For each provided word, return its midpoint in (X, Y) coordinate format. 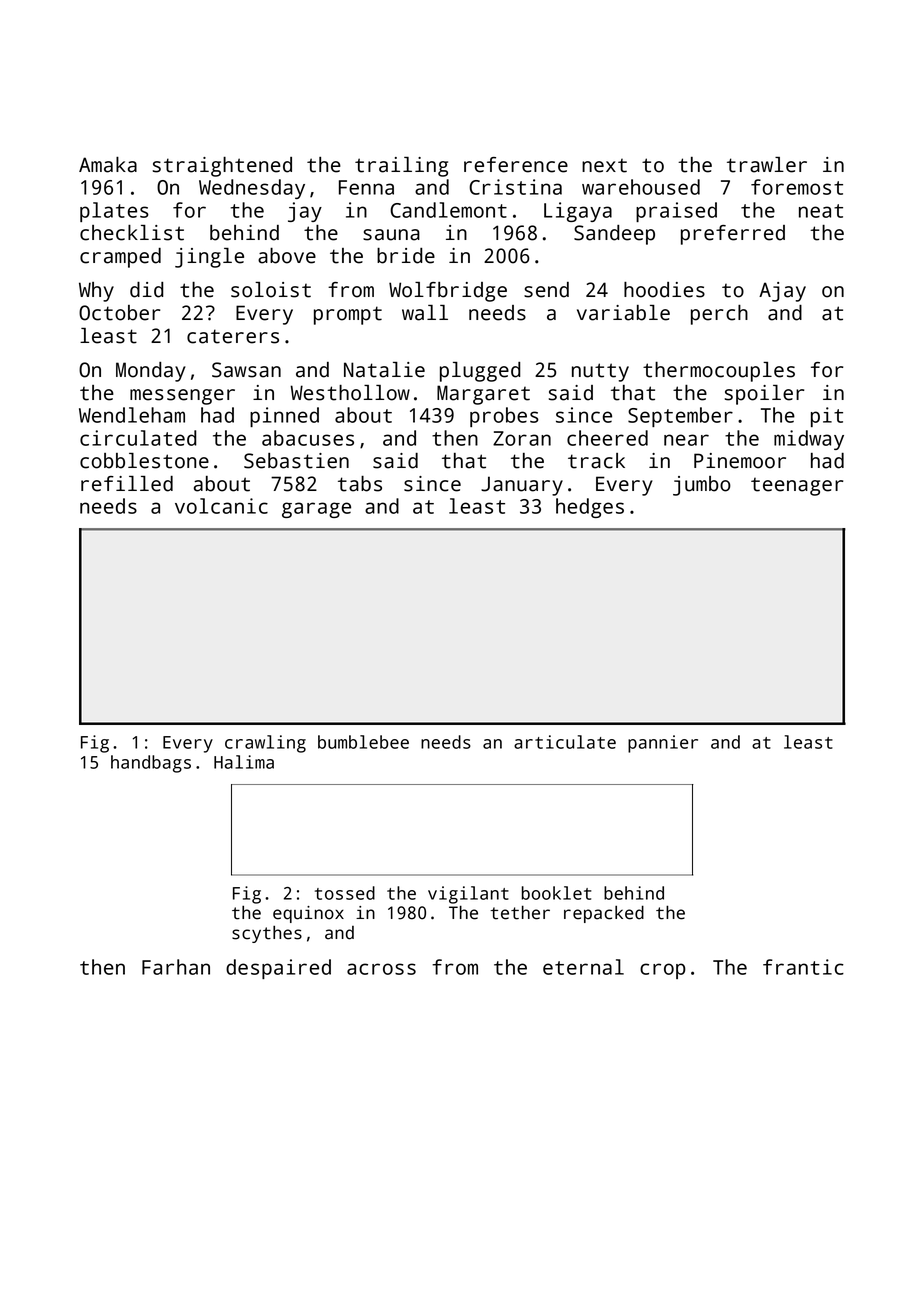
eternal (583, 967)
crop (663, 971)
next (604, 166)
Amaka (108, 165)
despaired (278, 969)
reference (516, 165)
